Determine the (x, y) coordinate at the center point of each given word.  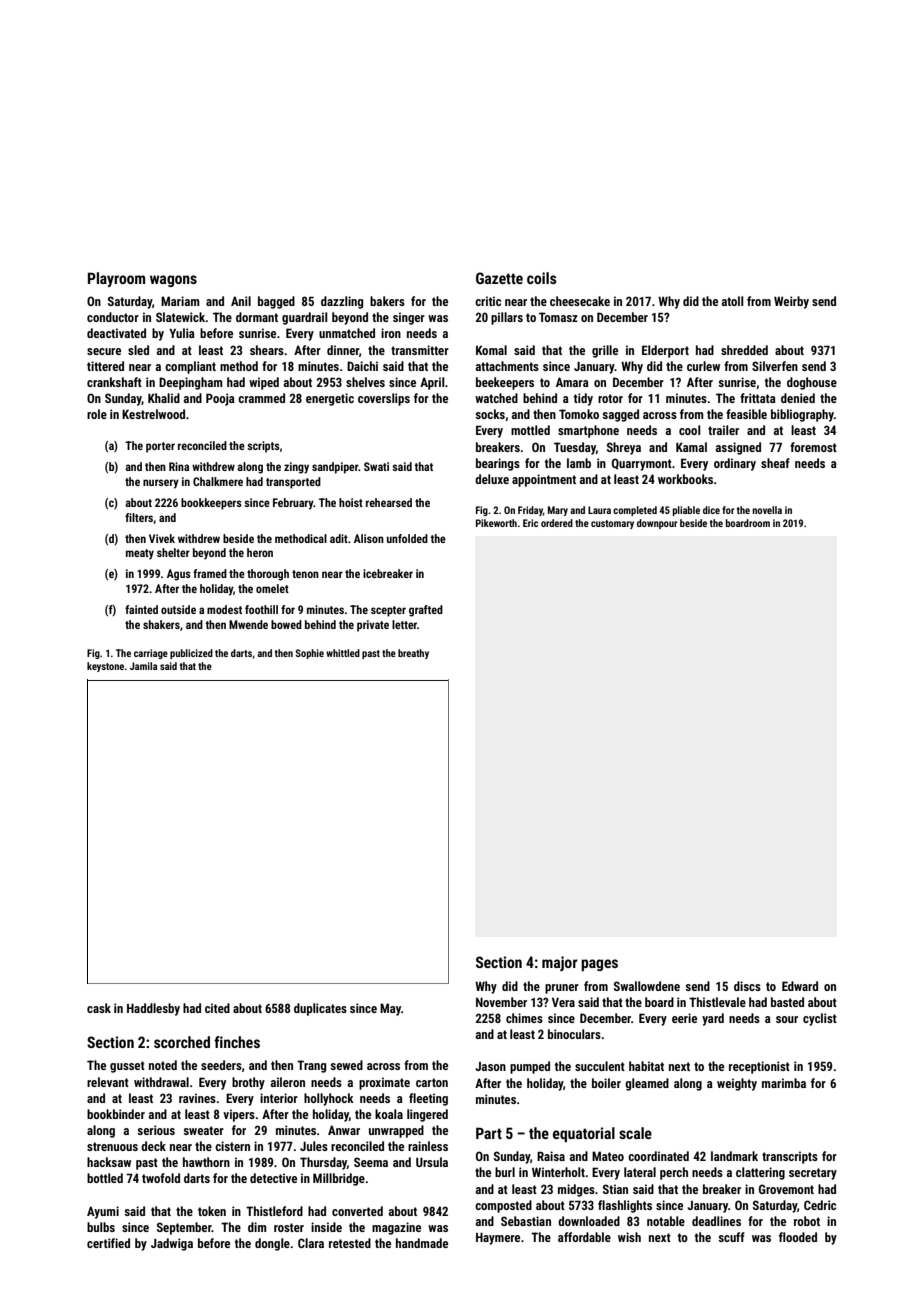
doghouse (812, 383)
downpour (657, 524)
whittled (343, 653)
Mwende (248, 624)
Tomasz (558, 317)
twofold (161, 1178)
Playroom (116, 279)
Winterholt (558, 1172)
